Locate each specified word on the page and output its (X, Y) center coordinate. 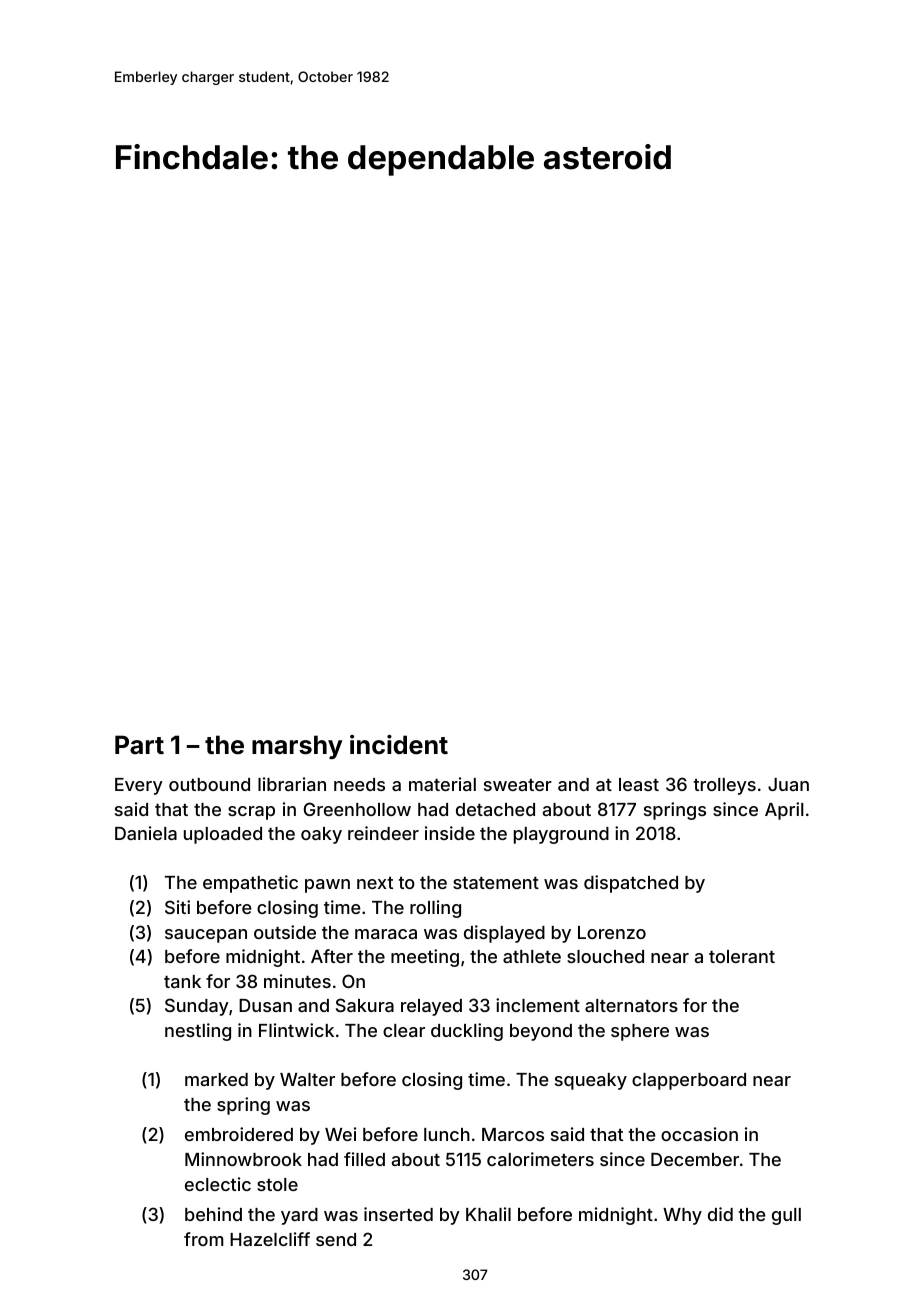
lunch (447, 1134)
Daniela (146, 833)
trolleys (724, 786)
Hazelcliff (270, 1239)
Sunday (197, 1007)
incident (399, 744)
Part (139, 745)
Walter (307, 1079)
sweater (518, 785)
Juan (788, 784)
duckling (467, 1032)
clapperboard (689, 1081)
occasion (699, 1134)
